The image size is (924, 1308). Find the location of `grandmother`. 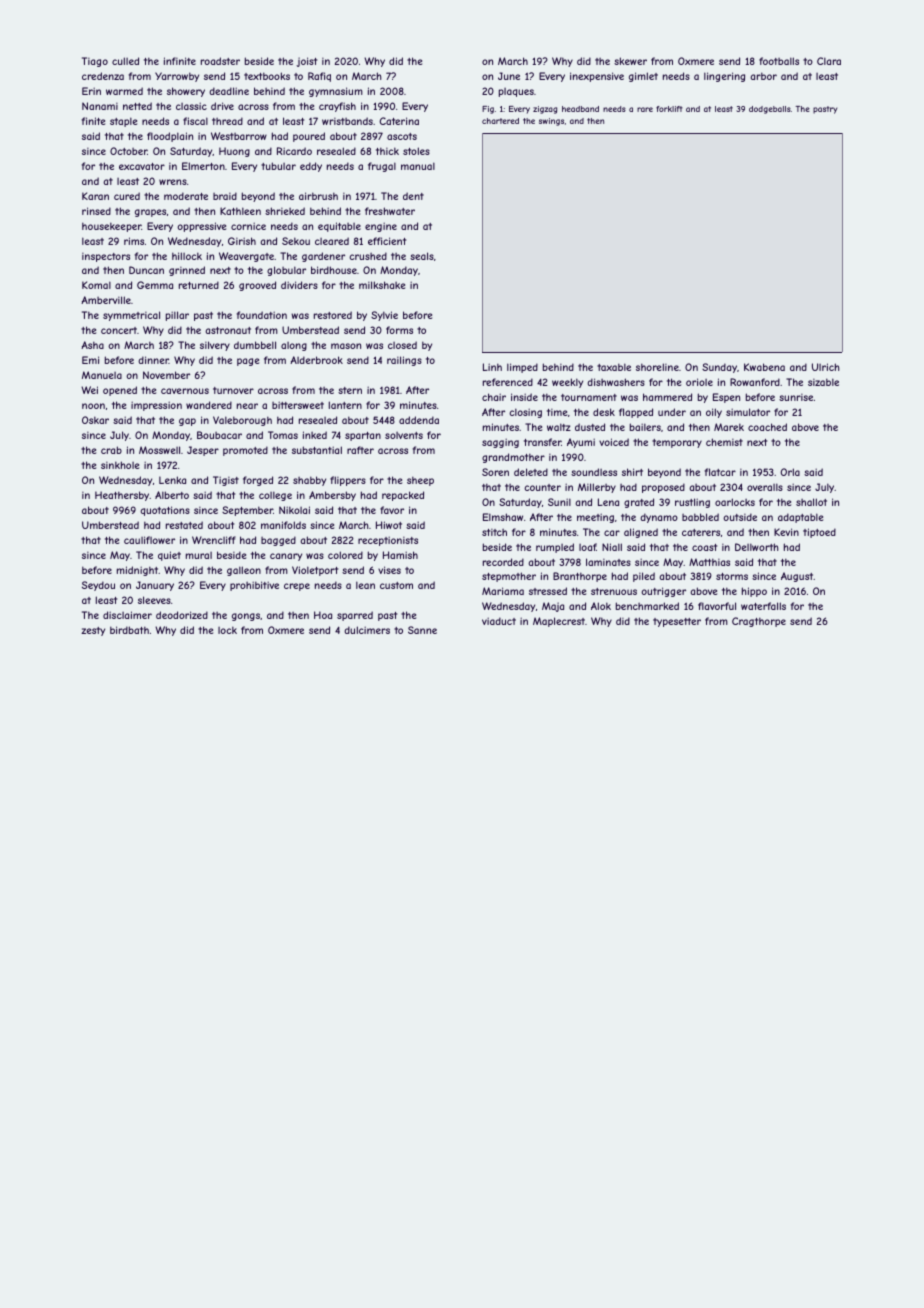

grandmother is located at coordinates (513, 458).
